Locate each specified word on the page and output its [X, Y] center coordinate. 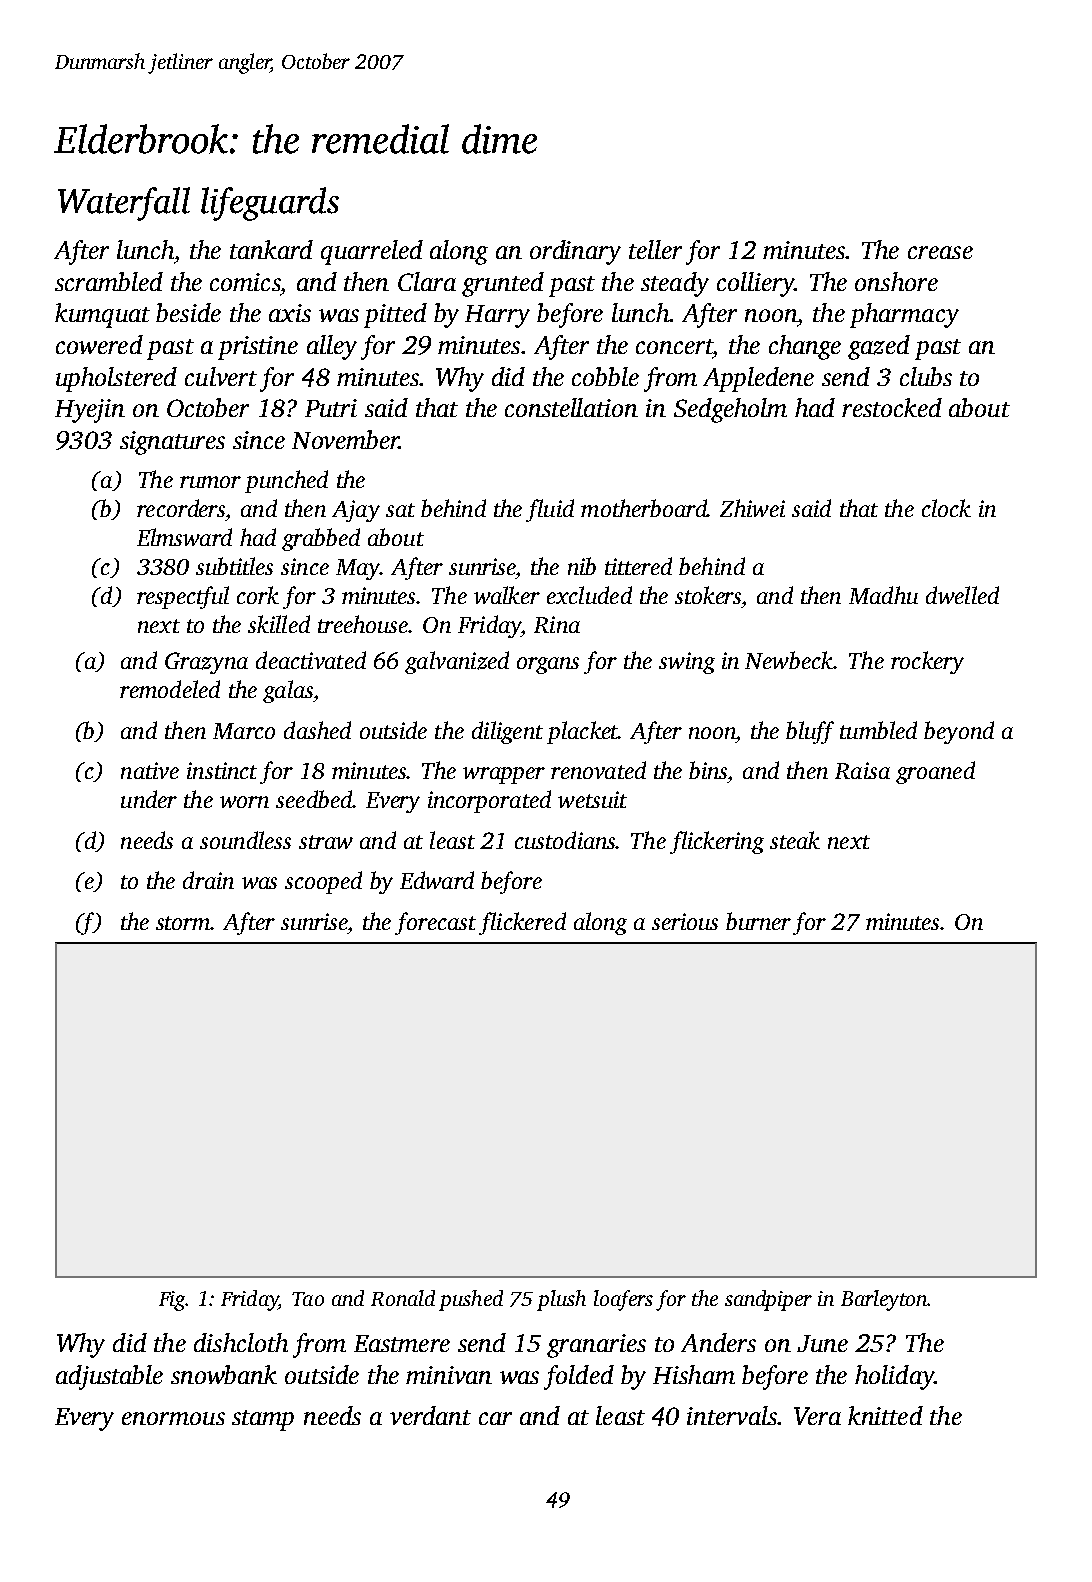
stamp [263, 1420]
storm [184, 923]
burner [758, 921]
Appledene [758, 379]
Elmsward [184, 537]
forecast [435, 923]
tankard [271, 249]
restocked [892, 407]
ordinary [575, 252]
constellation [571, 407]
